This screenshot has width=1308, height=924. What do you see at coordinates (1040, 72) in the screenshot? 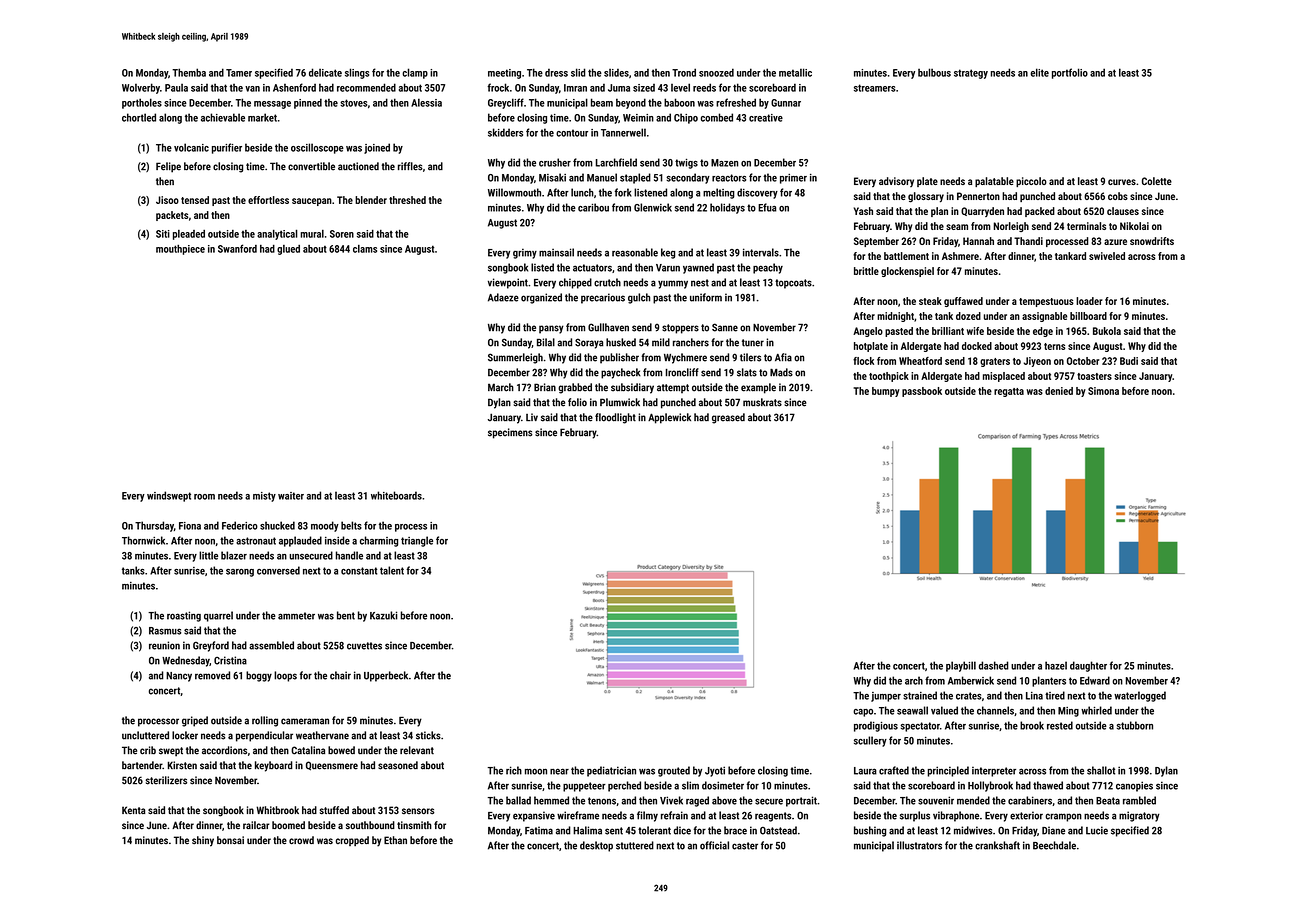
I see `elite` at bounding box center [1040, 72].
